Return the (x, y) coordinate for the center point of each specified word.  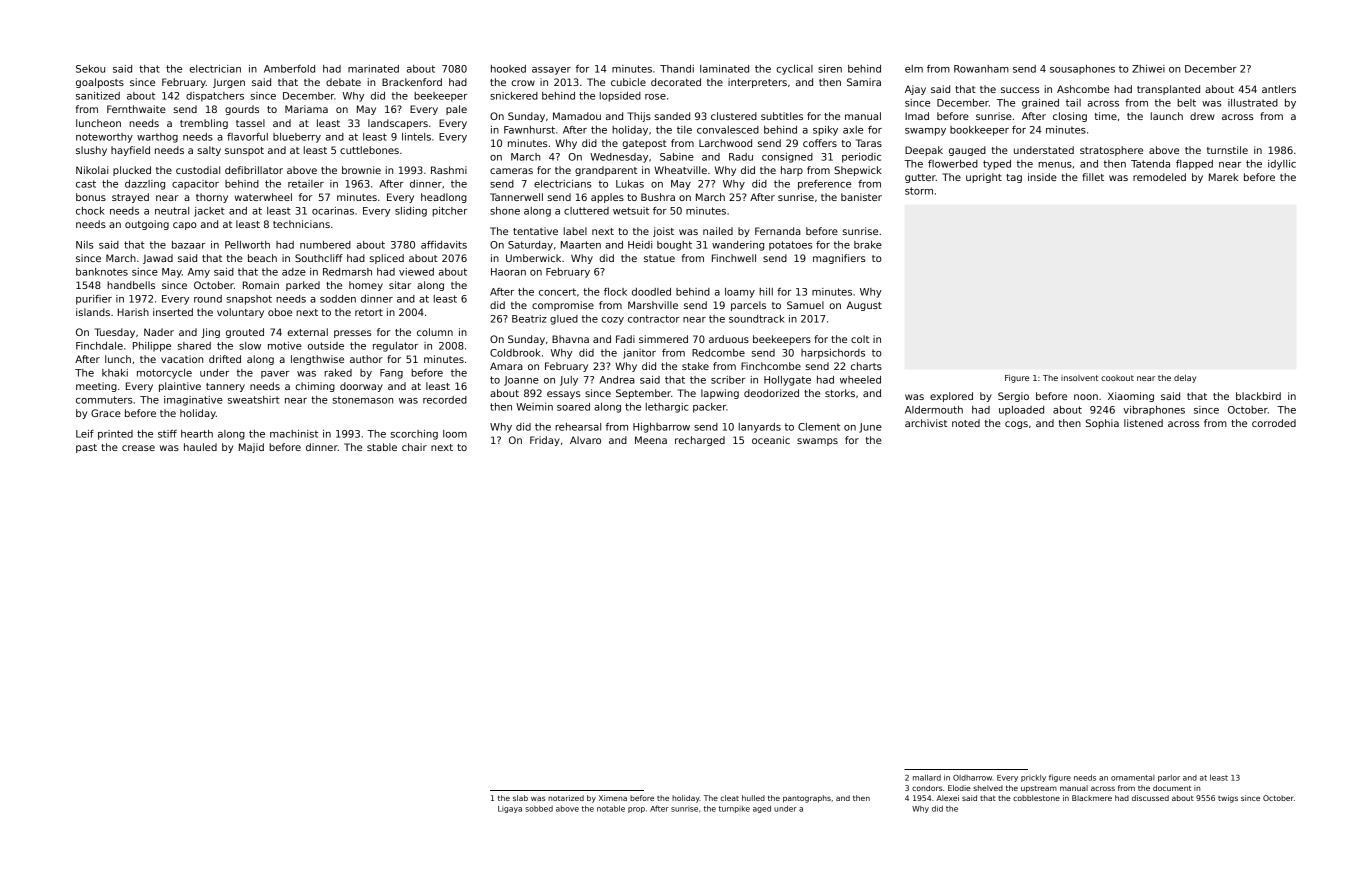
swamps (817, 442)
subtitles (782, 116)
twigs (1228, 799)
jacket (209, 212)
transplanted (1168, 90)
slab (520, 798)
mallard (927, 777)
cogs (1016, 425)
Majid (251, 448)
